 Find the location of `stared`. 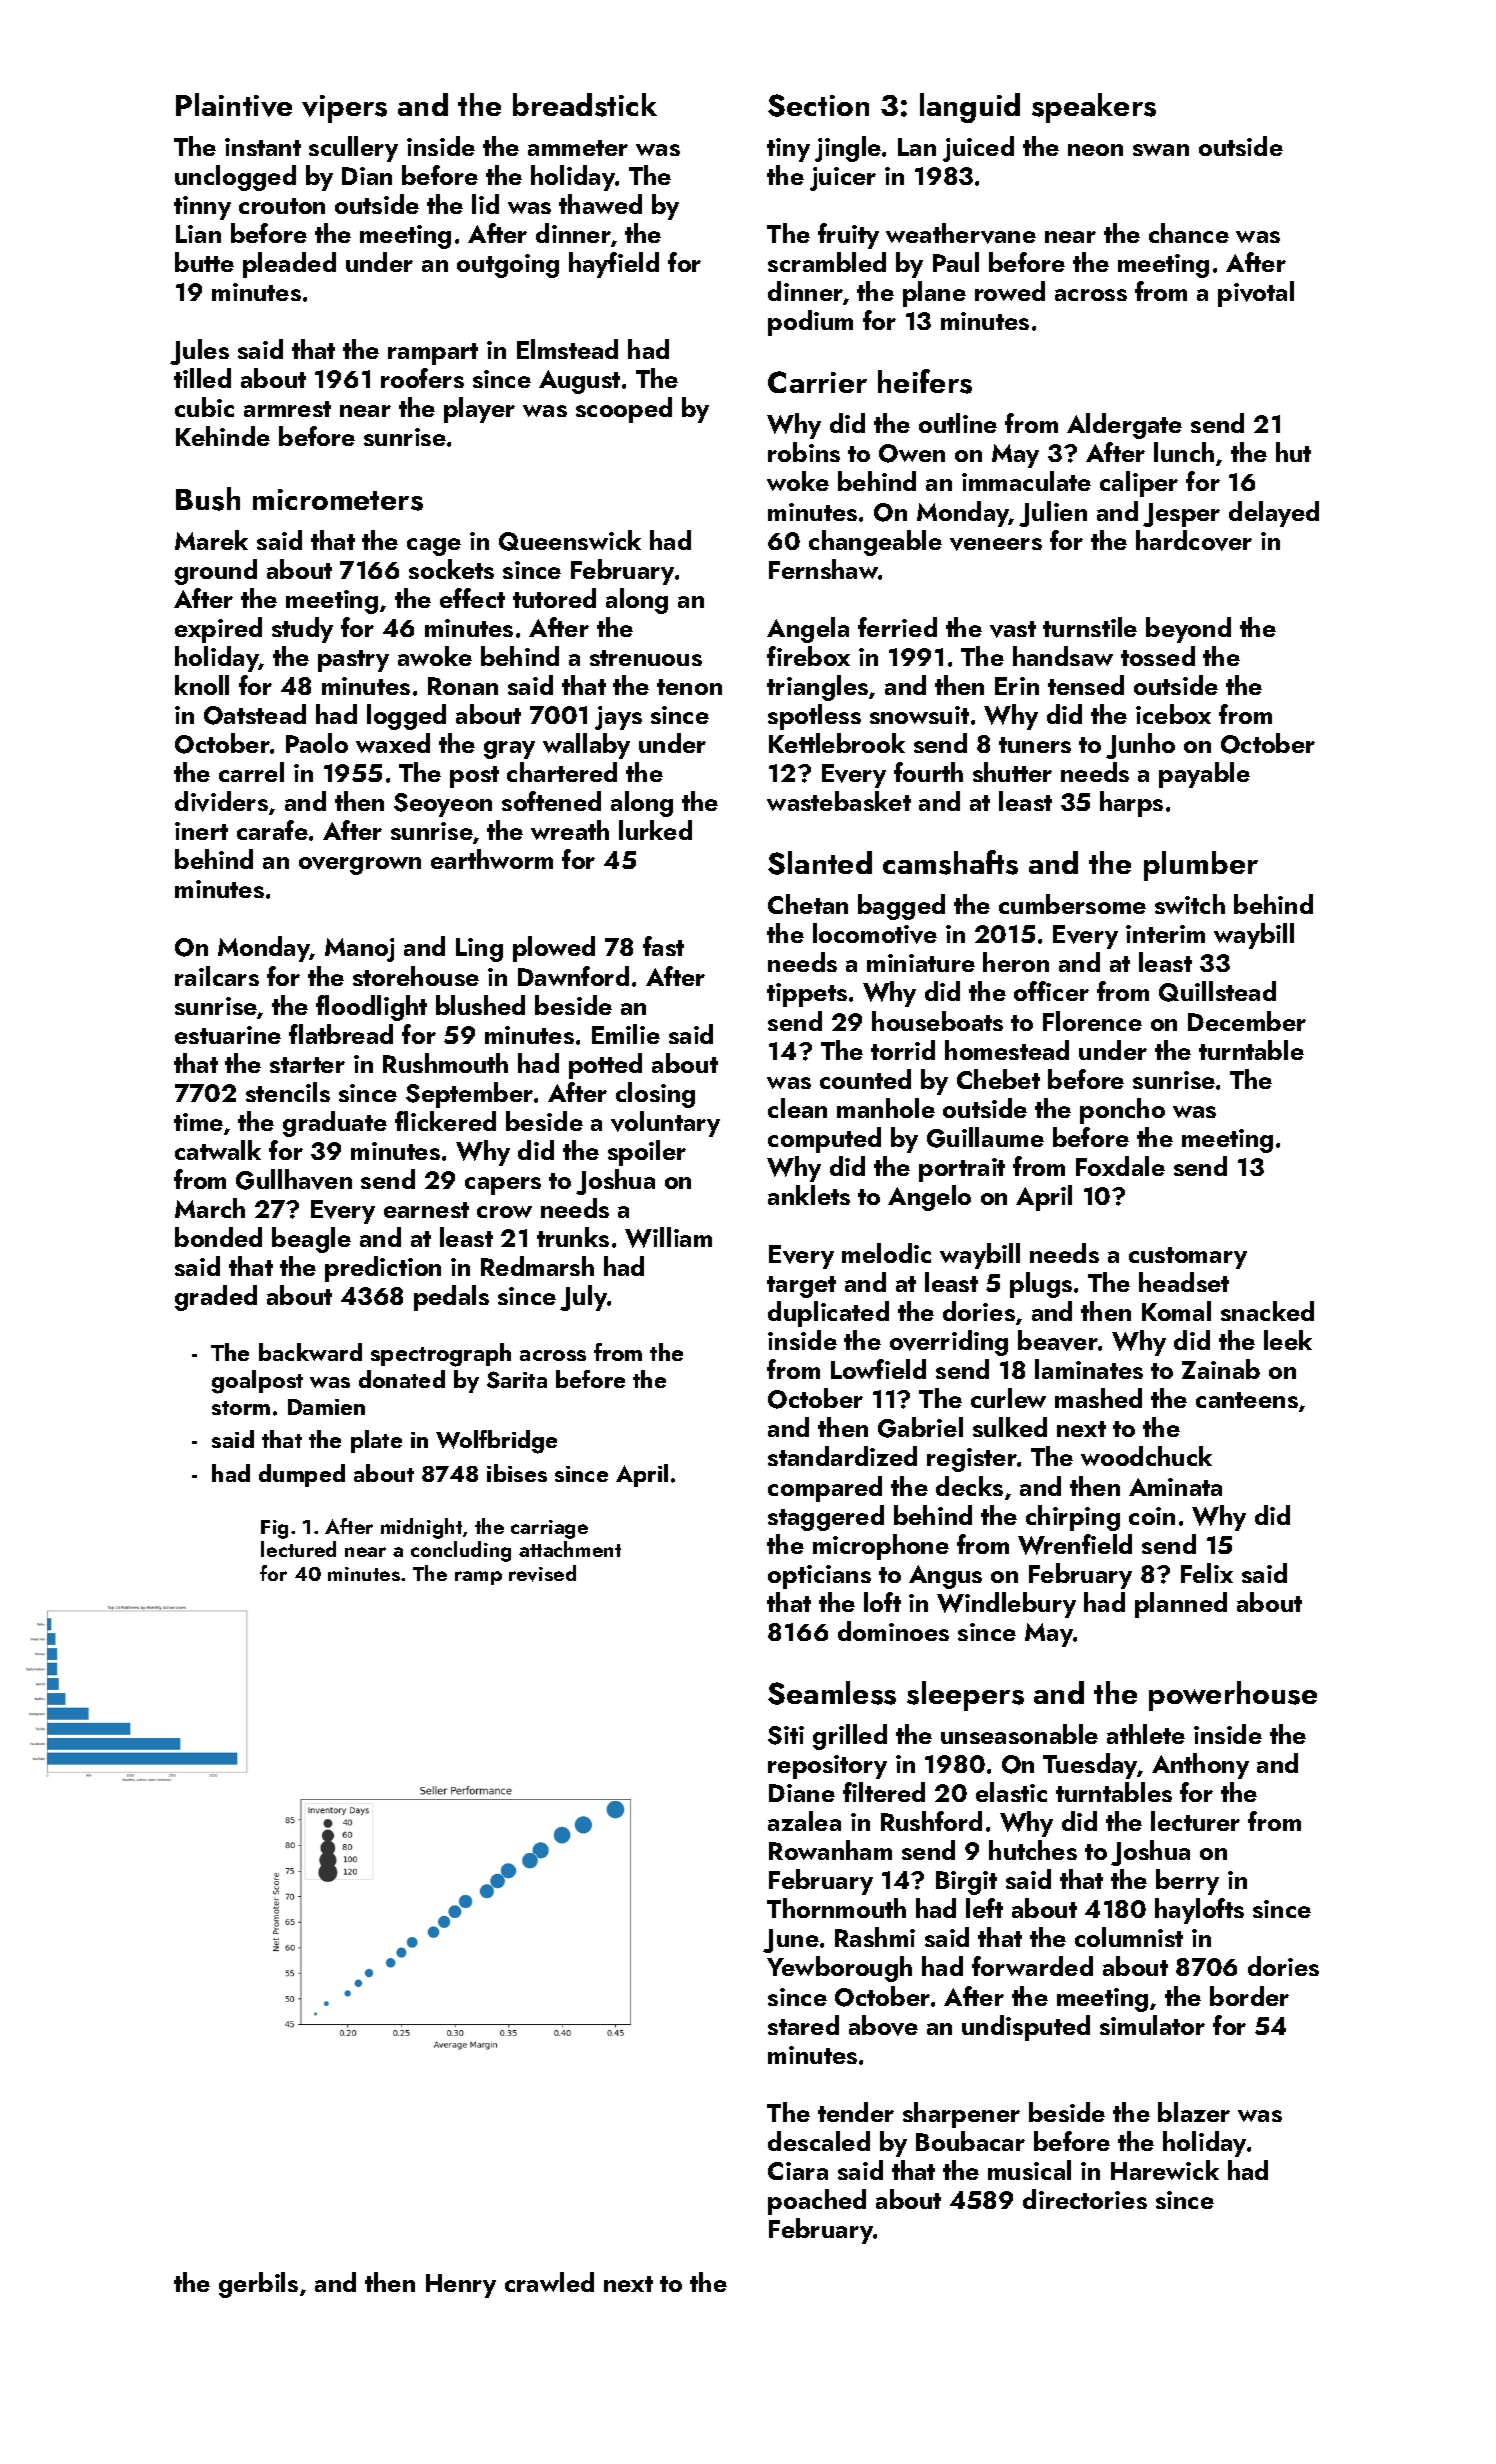

stared is located at coordinates (803, 2025).
